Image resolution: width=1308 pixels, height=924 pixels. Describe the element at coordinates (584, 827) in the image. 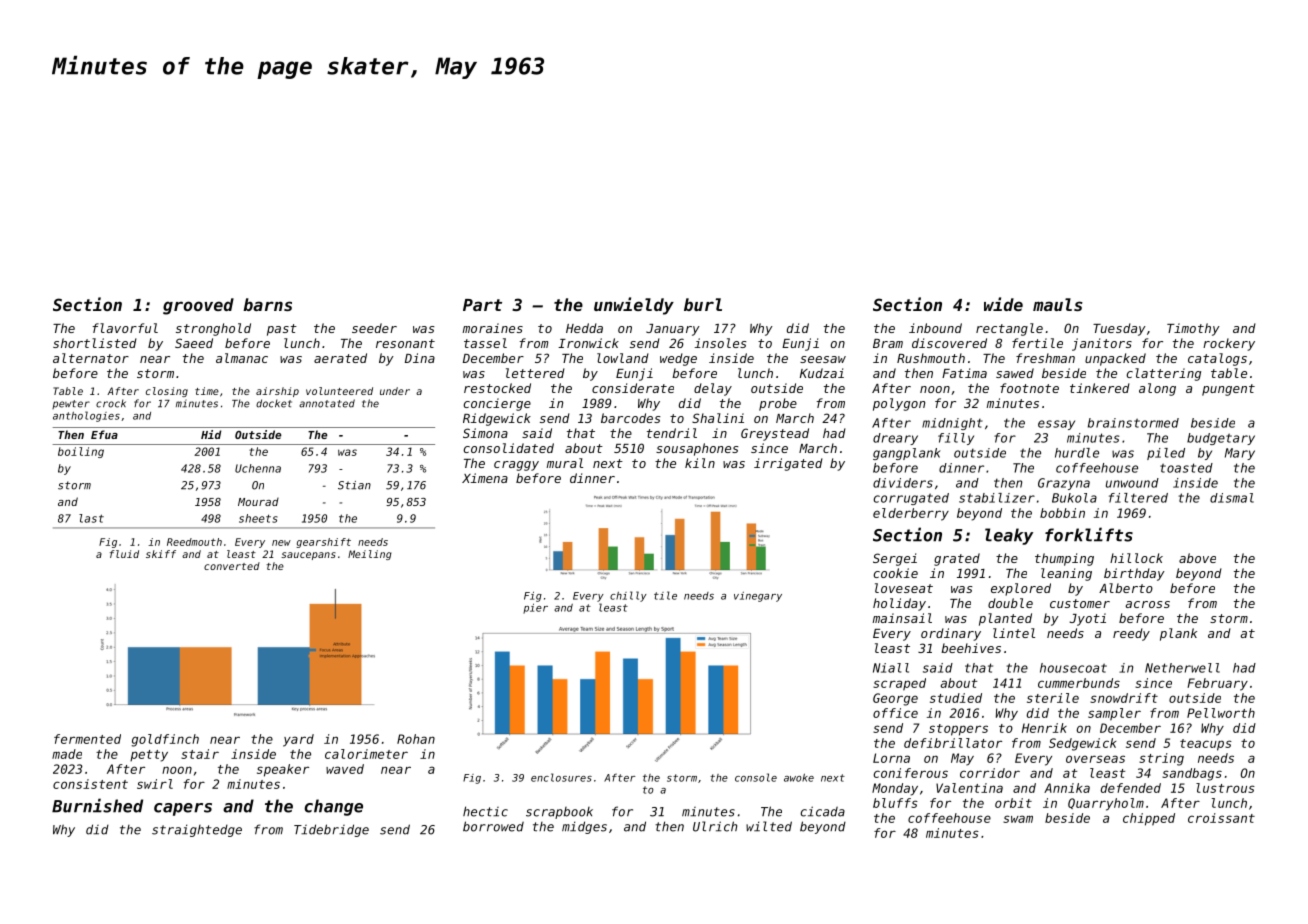

I see `midges` at that location.
